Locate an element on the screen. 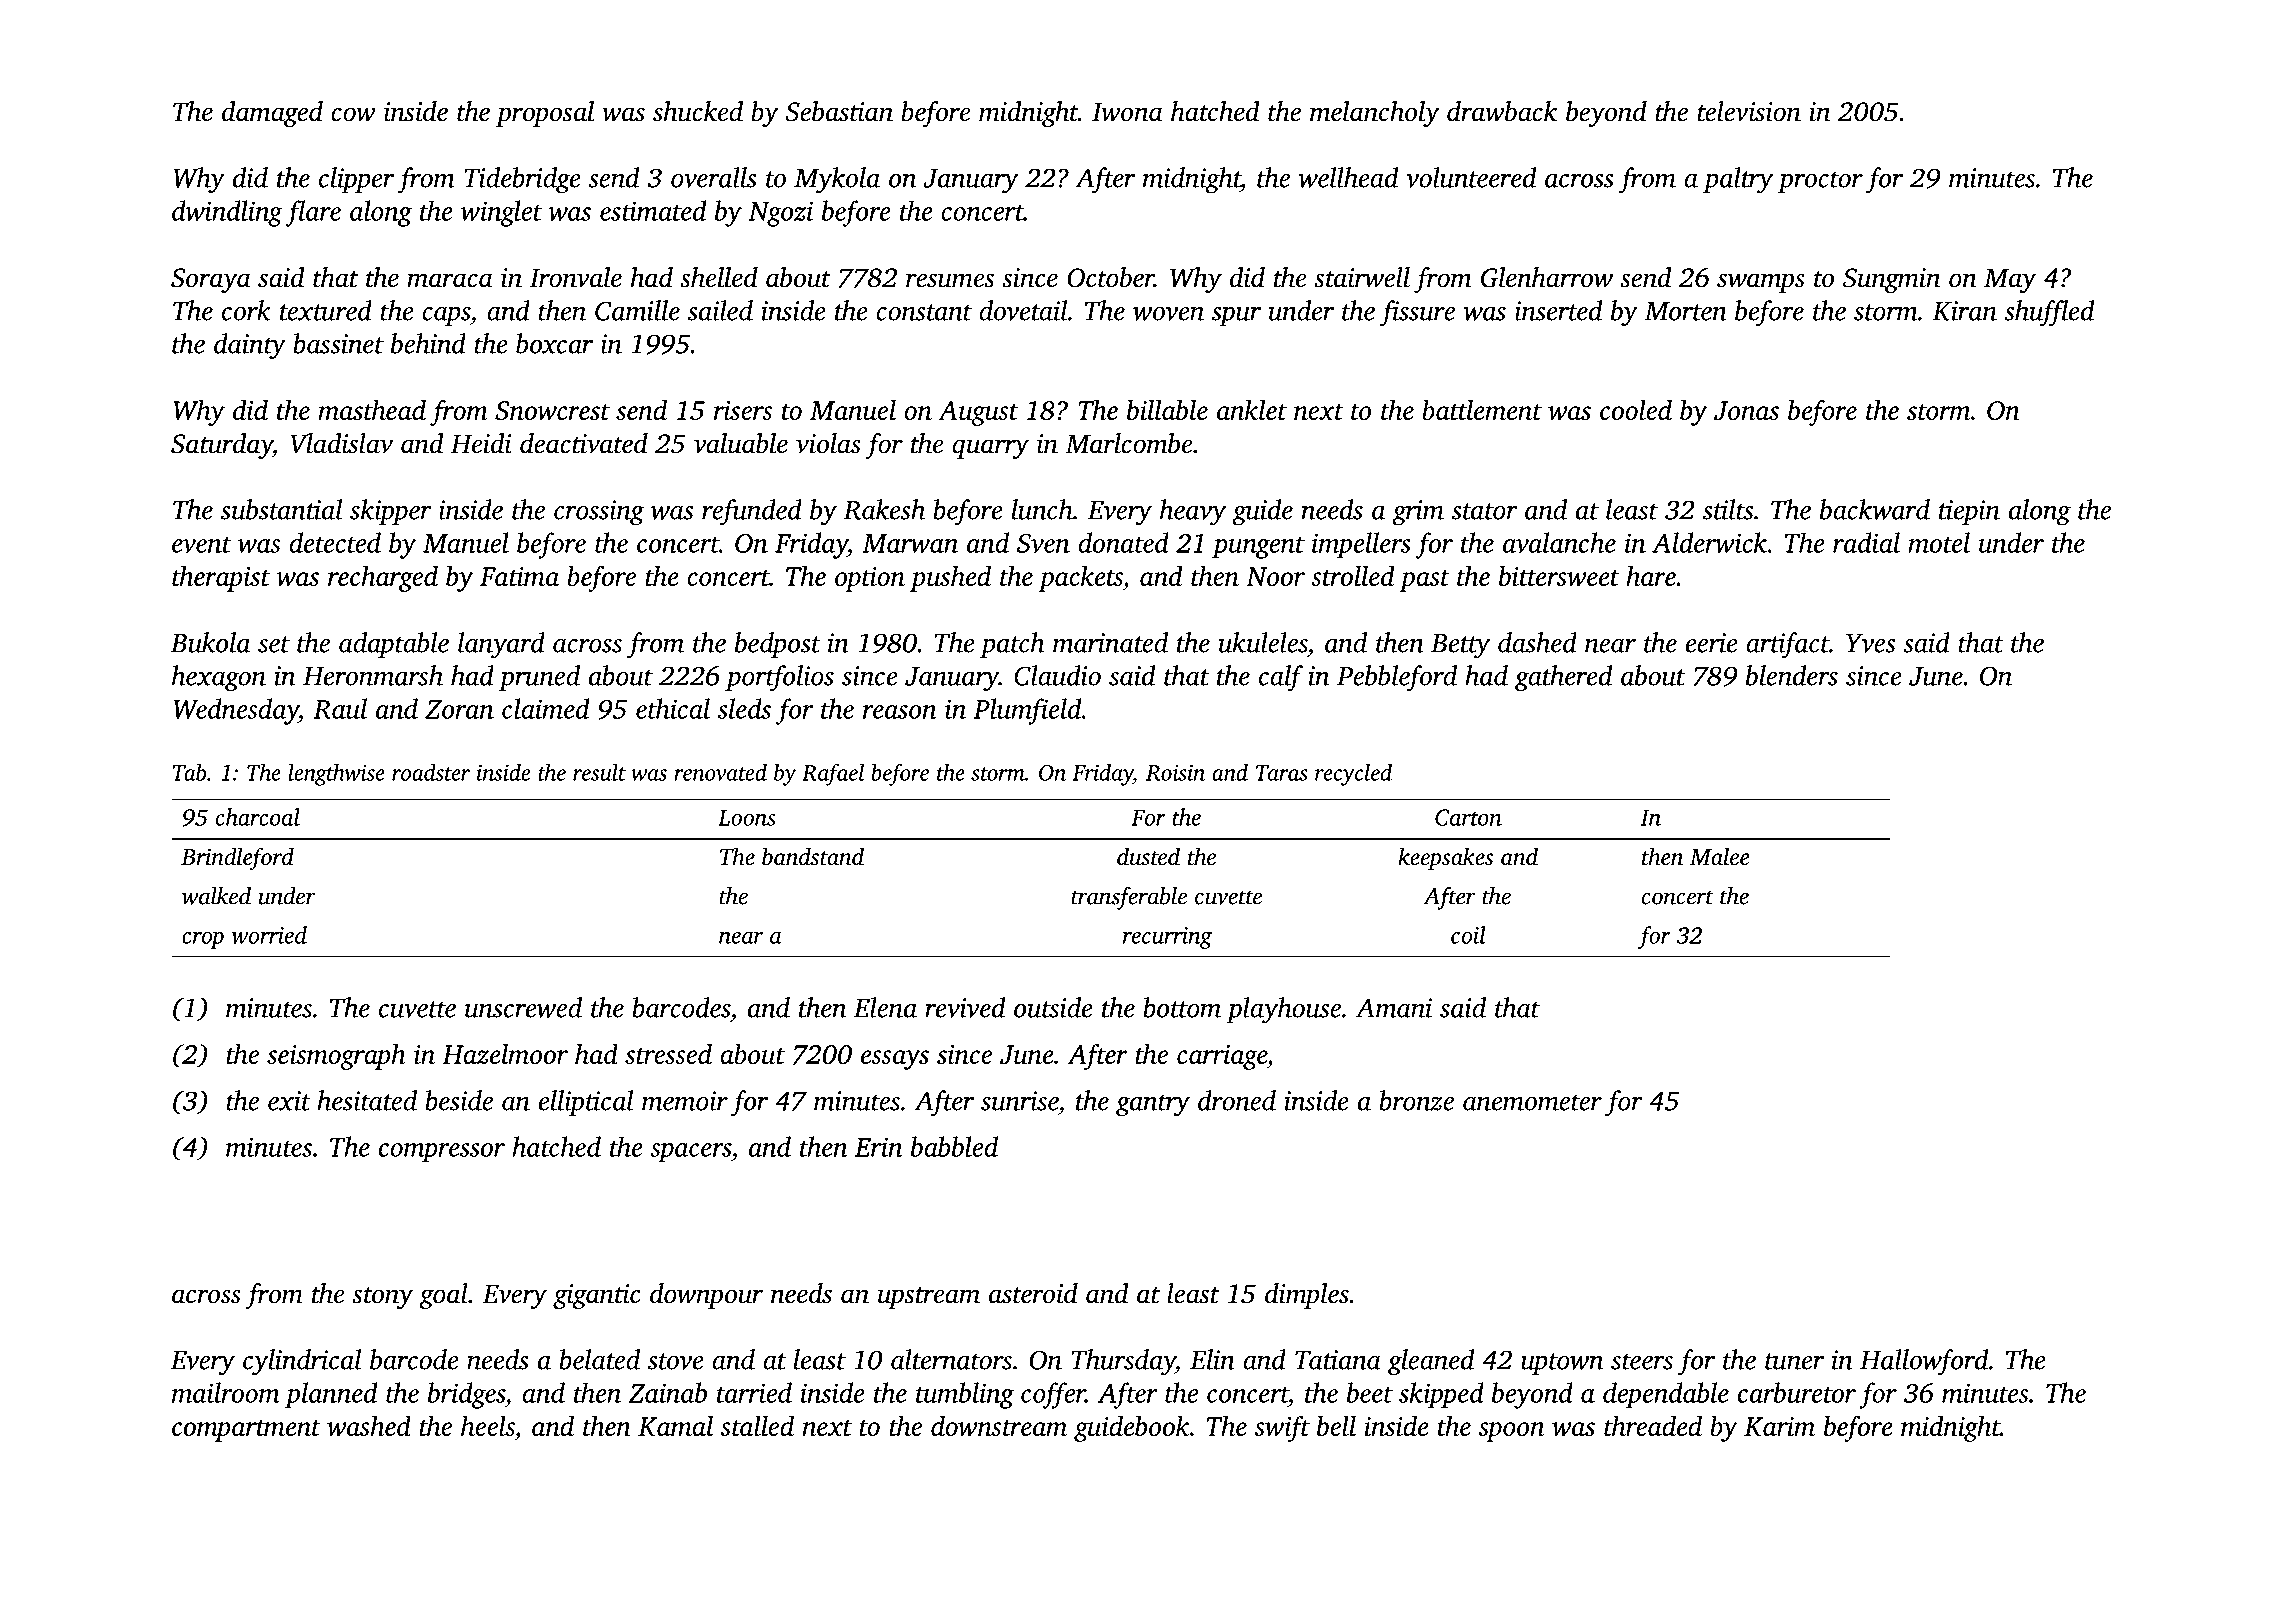 The image size is (2292, 1620). Karim is located at coordinates (1779, 1426).
